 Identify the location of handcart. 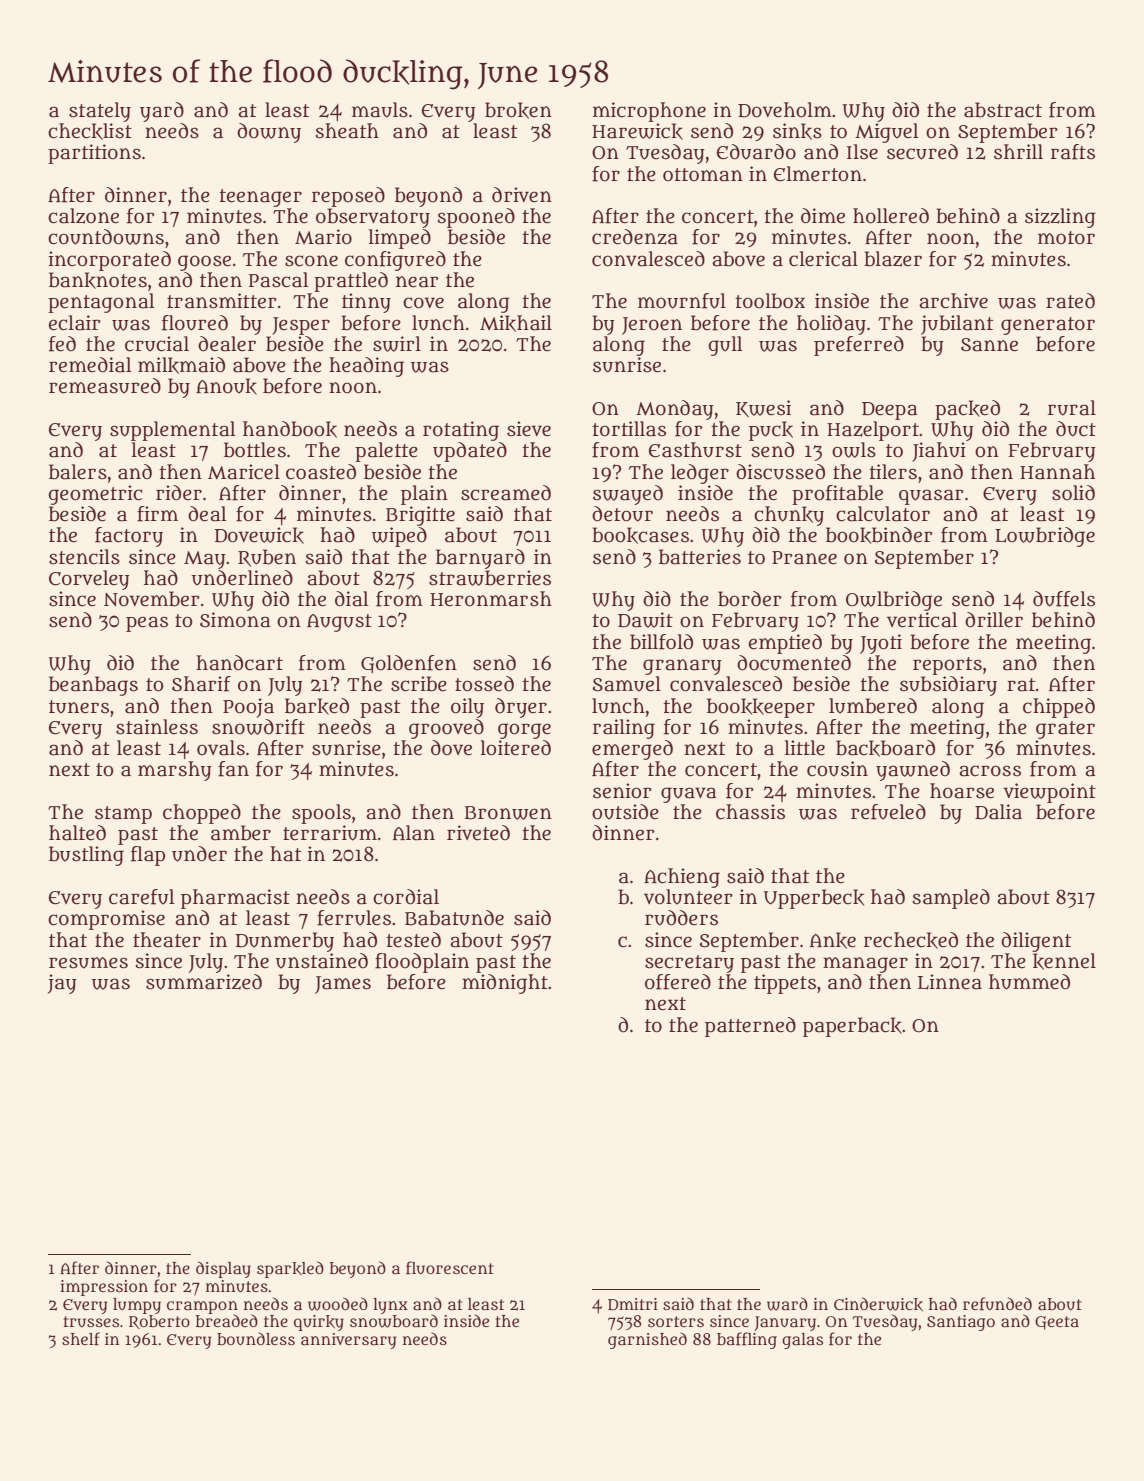
(239, 663).
